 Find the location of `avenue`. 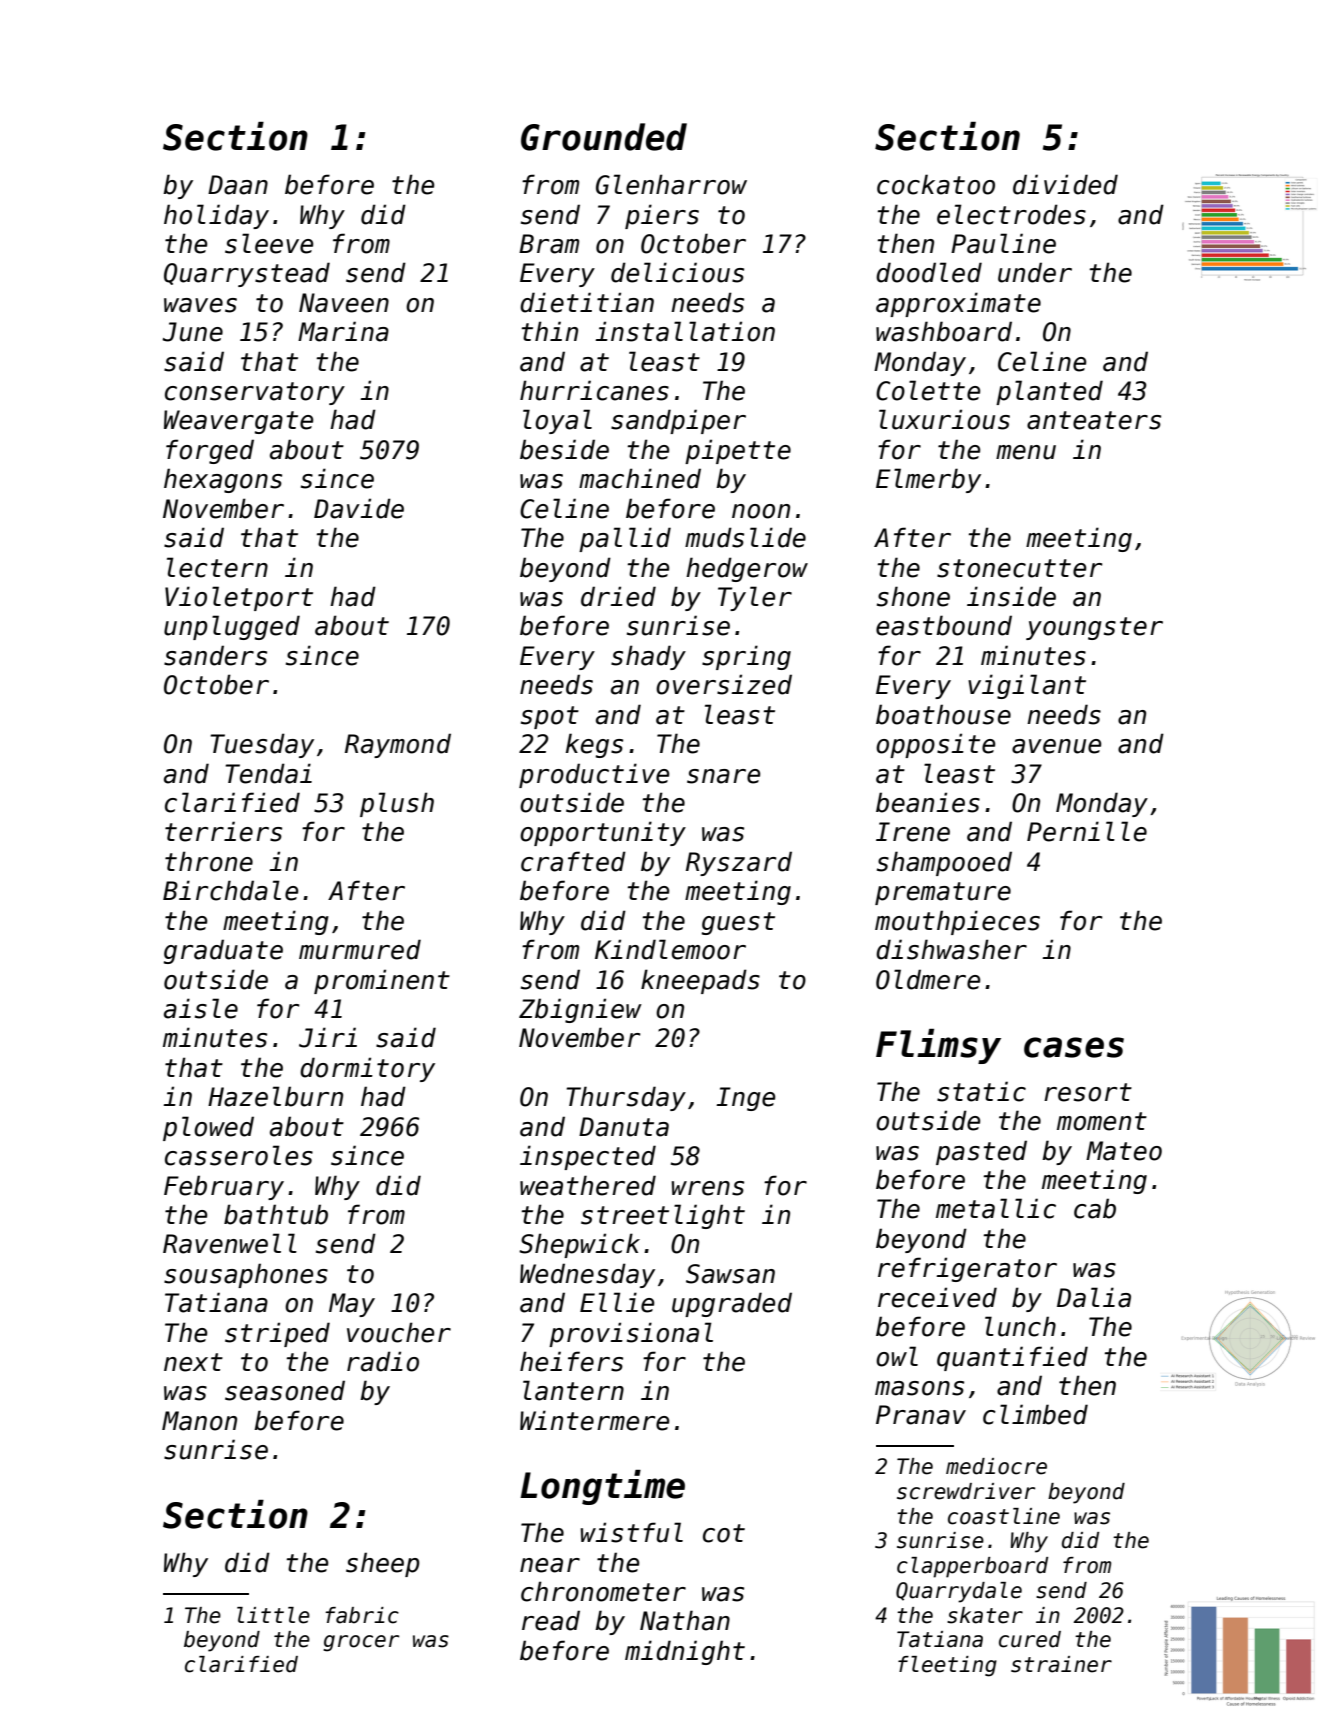

avenue is located at coordinates (1056, 746).
